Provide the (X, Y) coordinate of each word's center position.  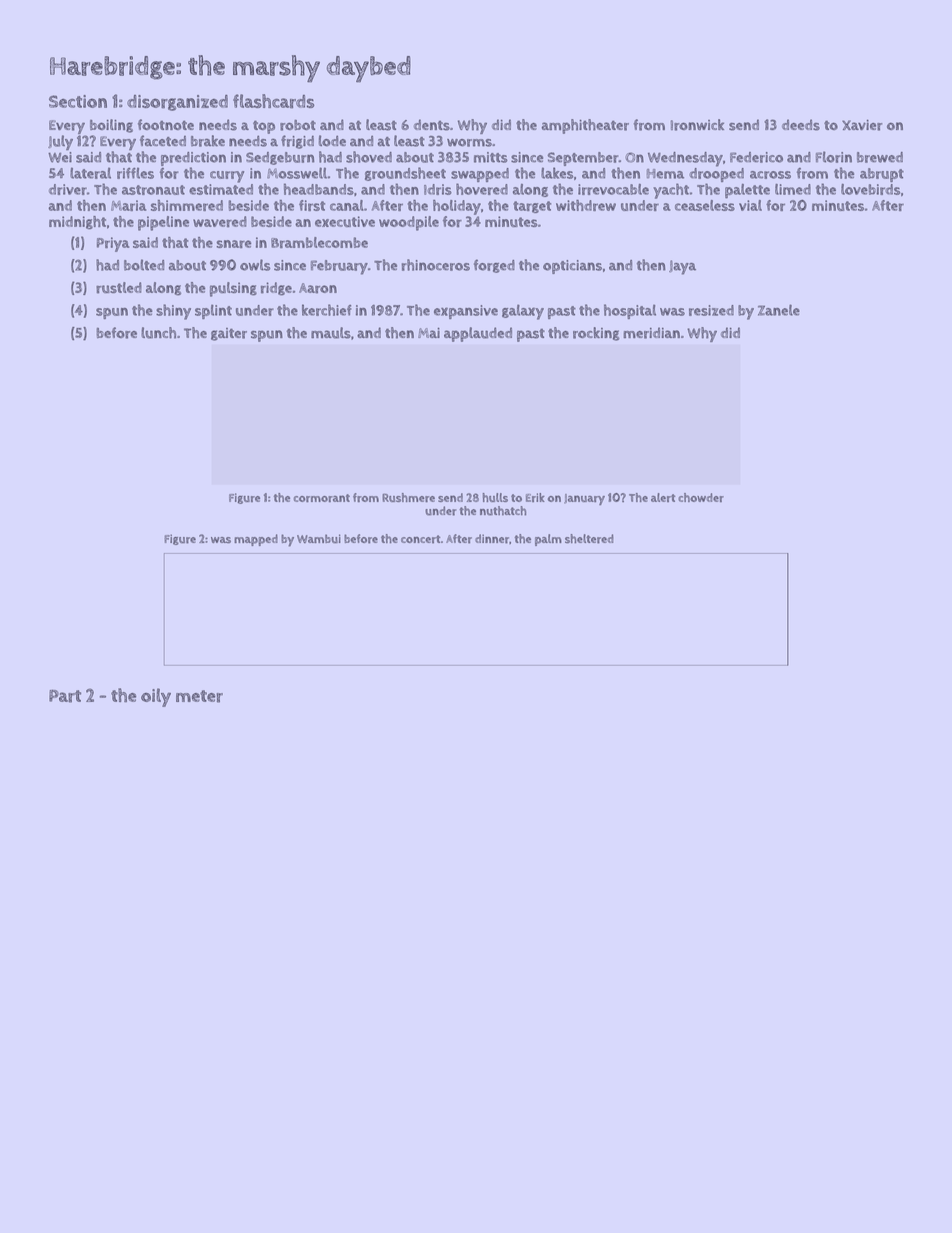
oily (156, 697)
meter (199, 696)
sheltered (589, 539)
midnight (77, 222)
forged (494, 266)
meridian (651, 333)
